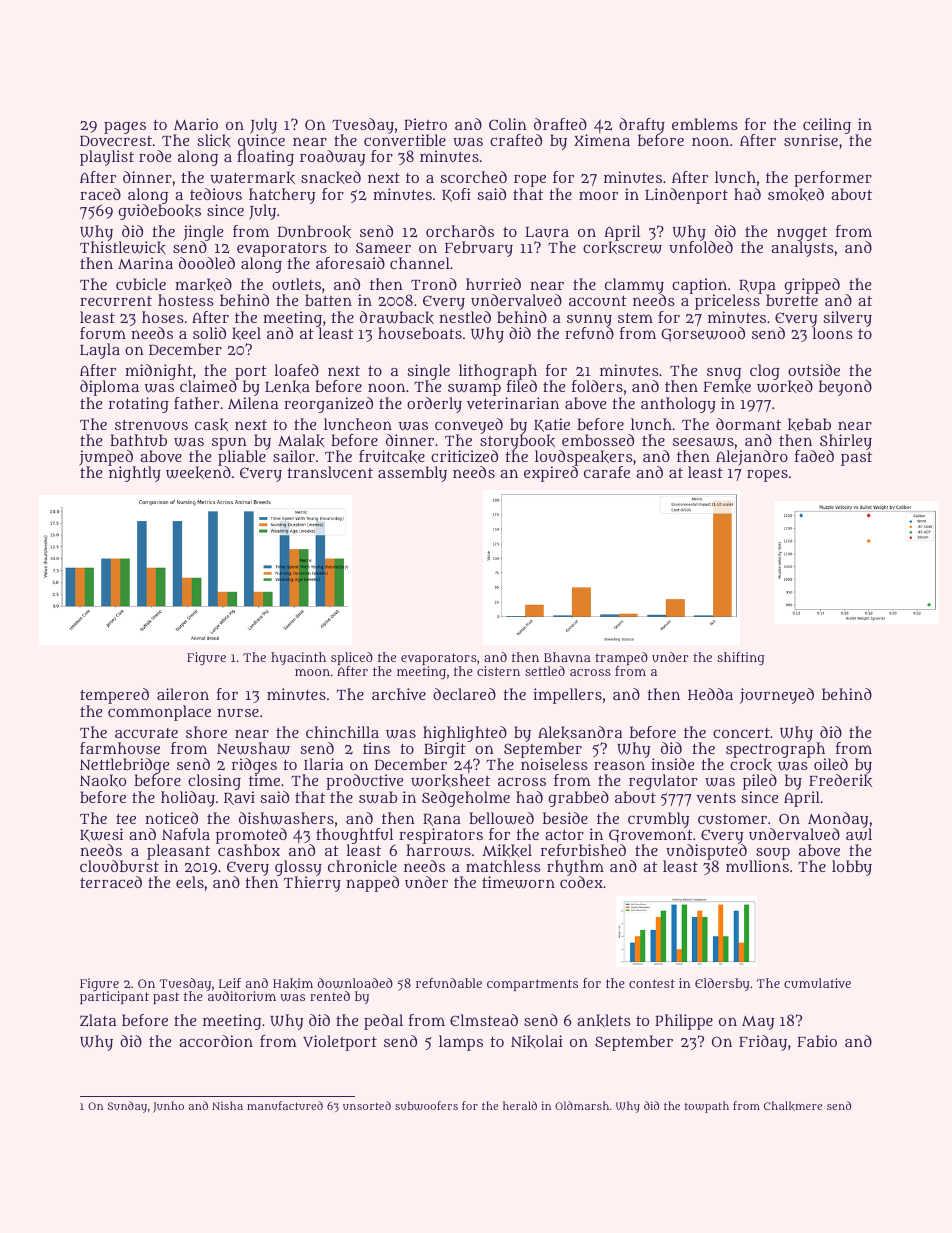 This screenshot has height=1233, width=952. What do you see at coordinates (703, 334) in the screenshot?
I see `Gorsewood` at bounding box center [703, 334].
